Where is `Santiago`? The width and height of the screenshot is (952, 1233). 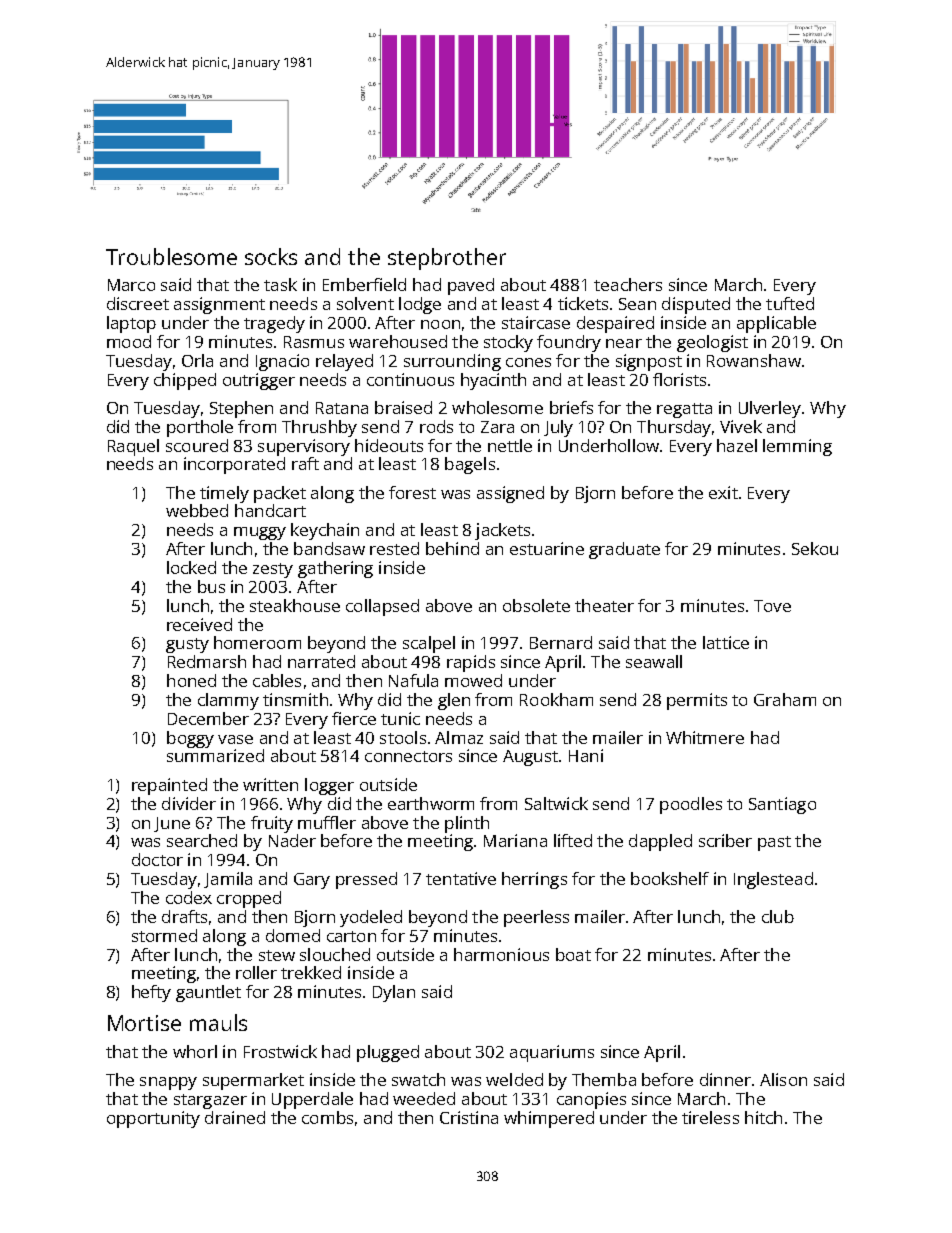
Santiago is located at coordinates (782, 805).
